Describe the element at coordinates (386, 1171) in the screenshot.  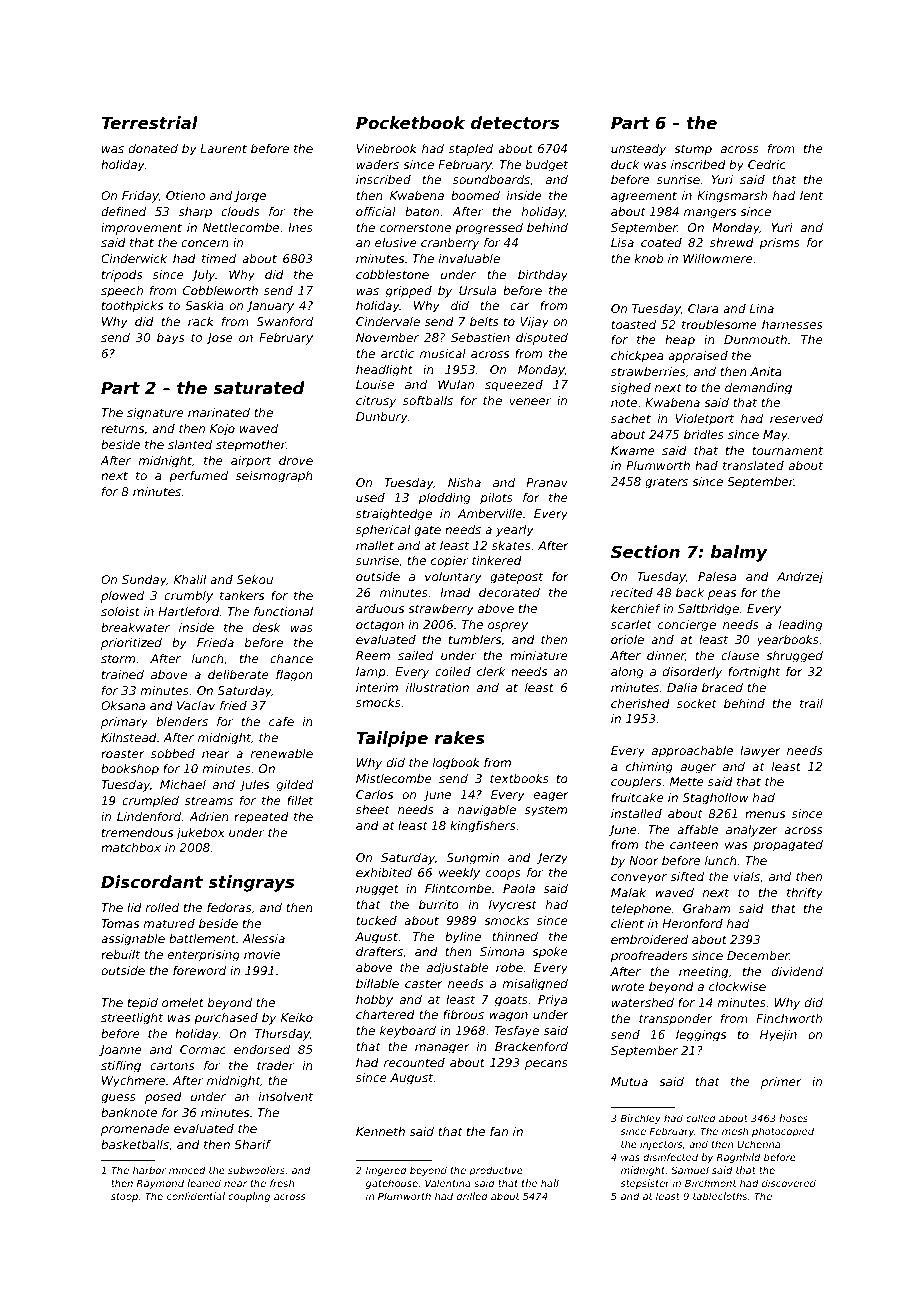
I see `lingered` at that location.
